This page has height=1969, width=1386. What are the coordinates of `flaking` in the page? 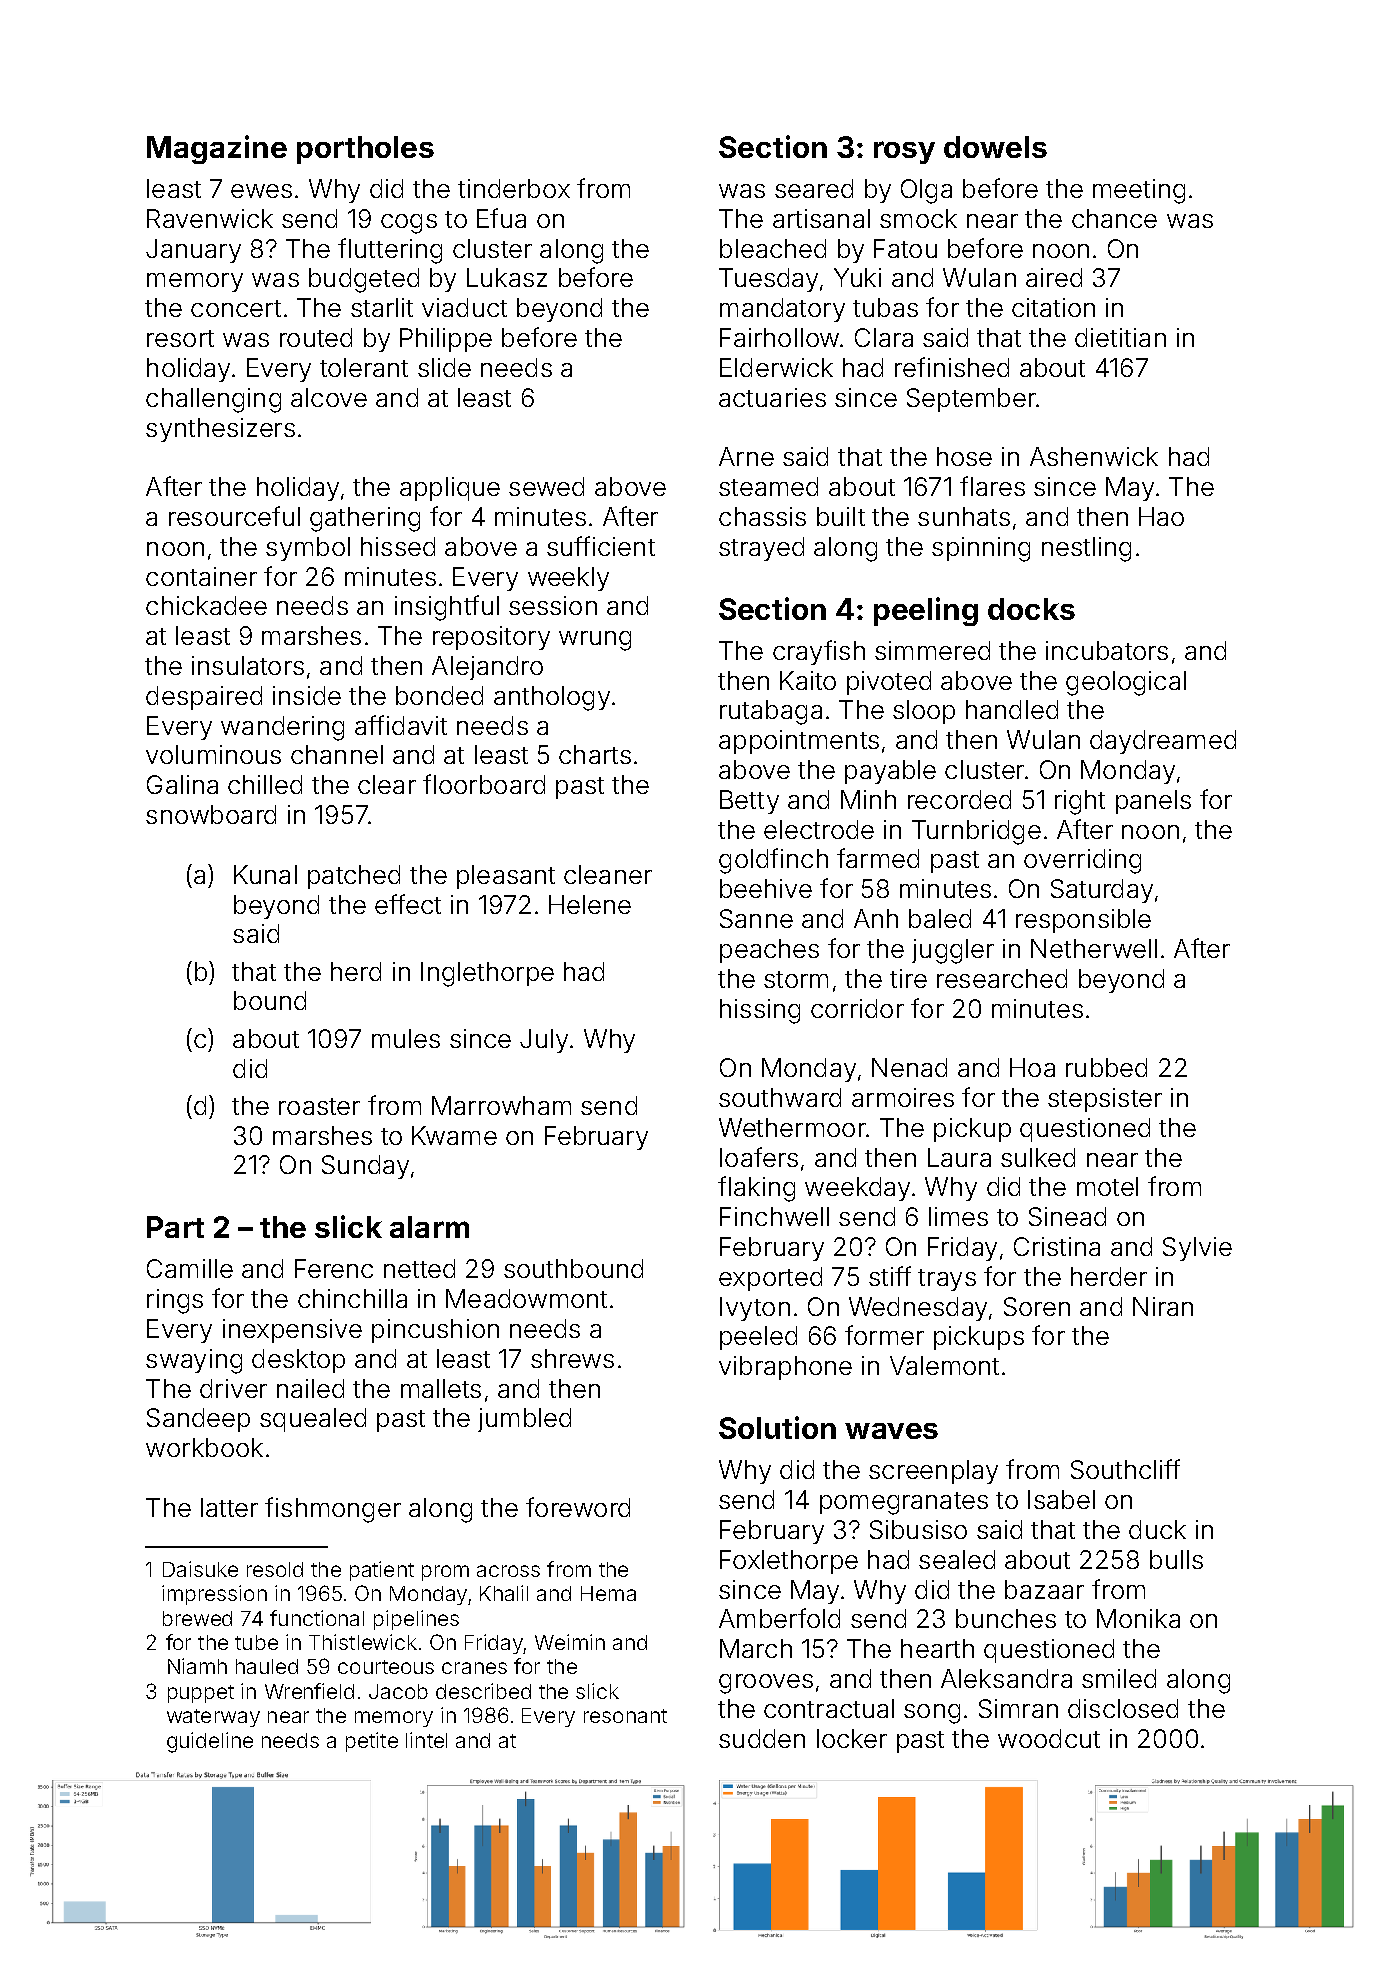 It's located at (756, 1189).
